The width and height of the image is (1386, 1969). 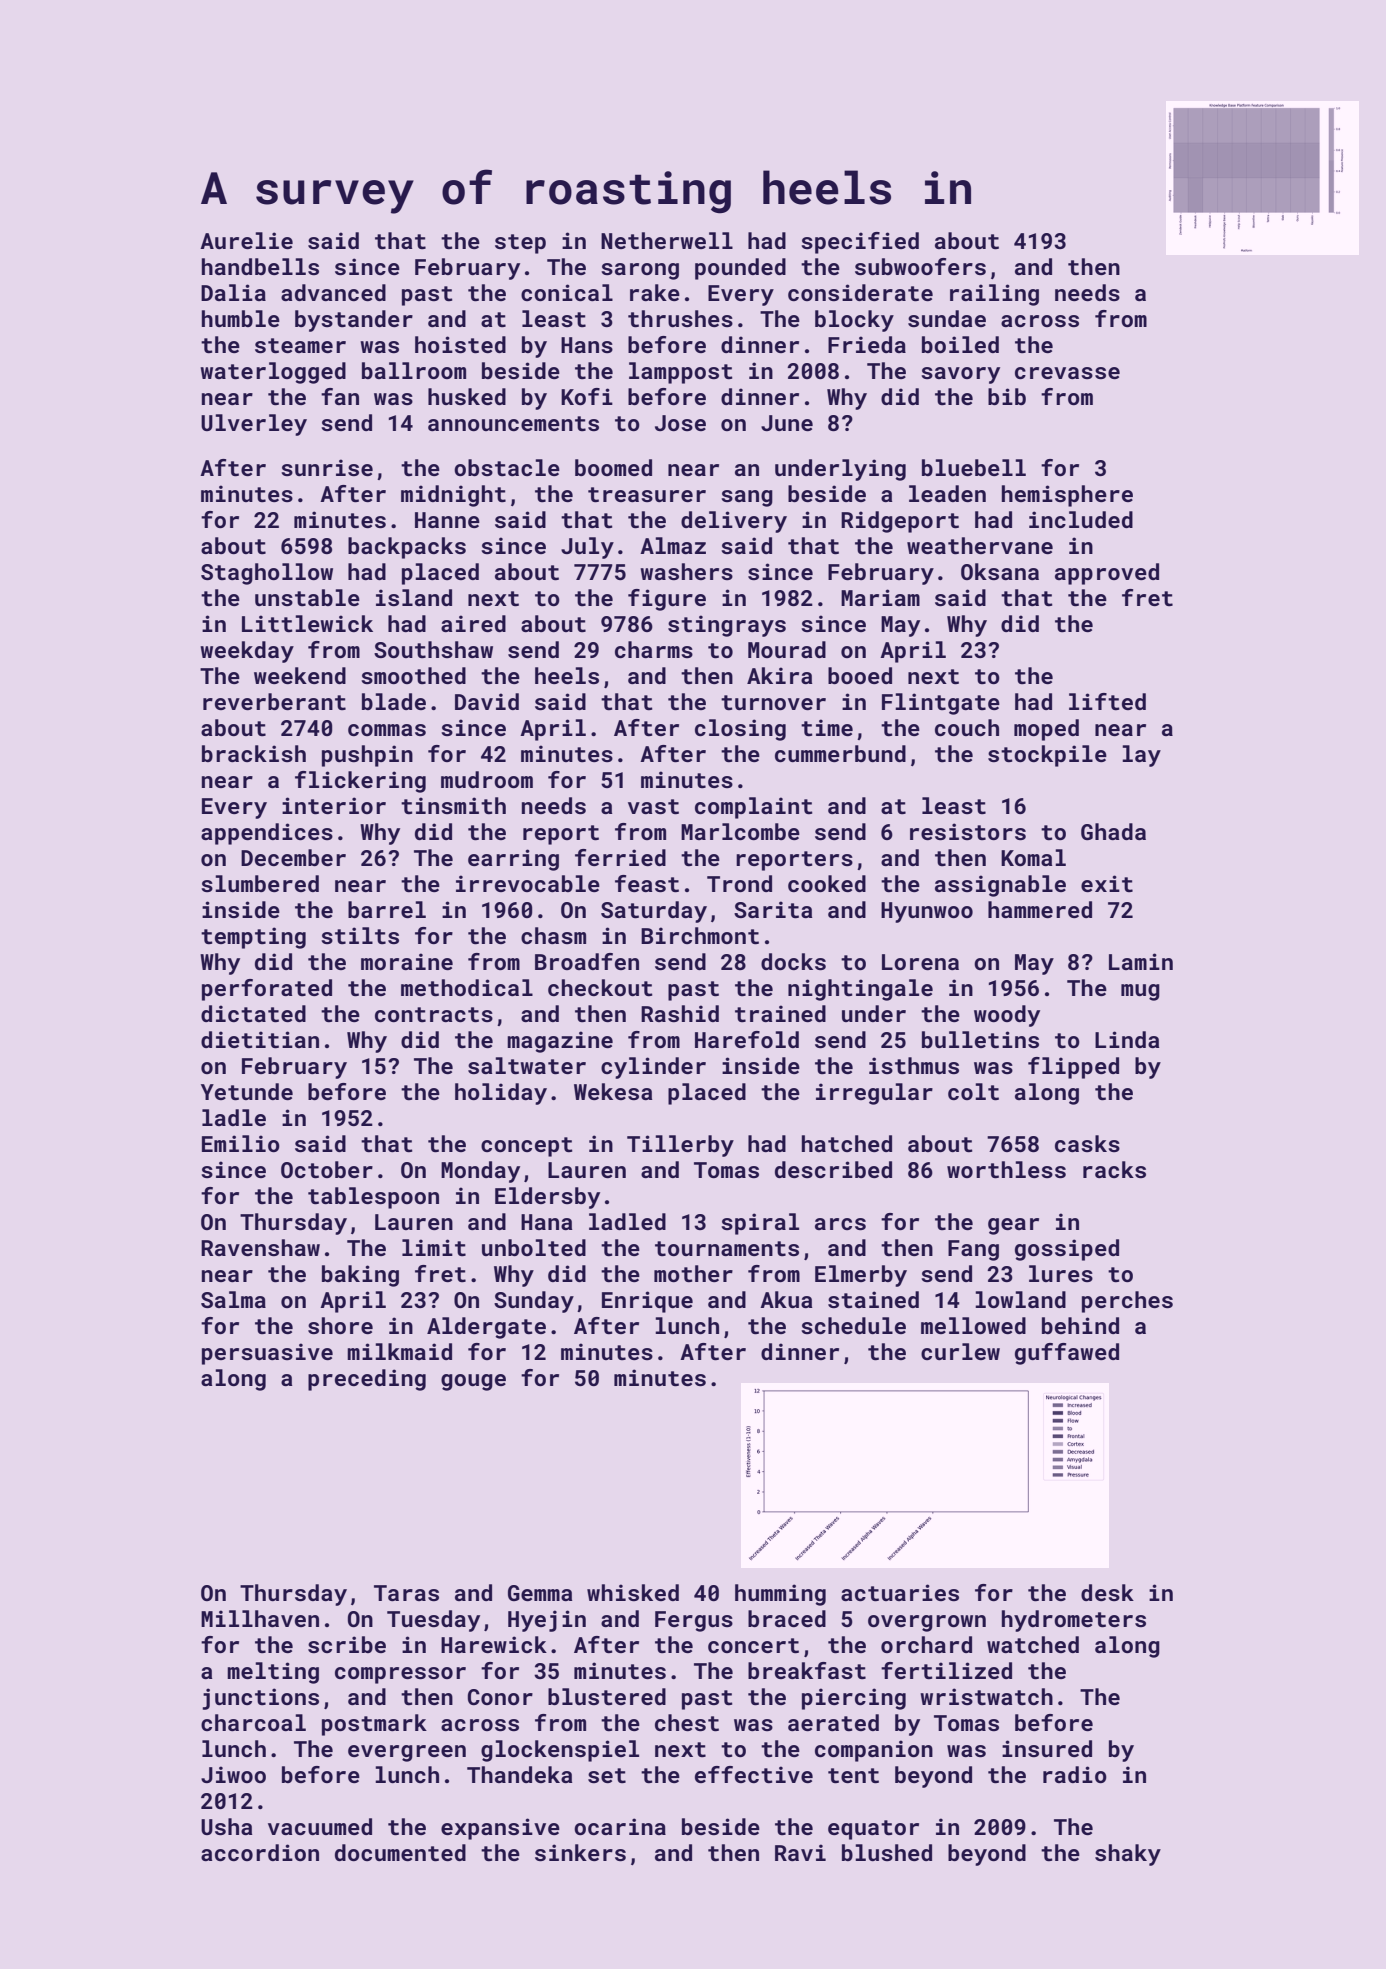 I want to click on delivery, so click(x=734, y=522).
